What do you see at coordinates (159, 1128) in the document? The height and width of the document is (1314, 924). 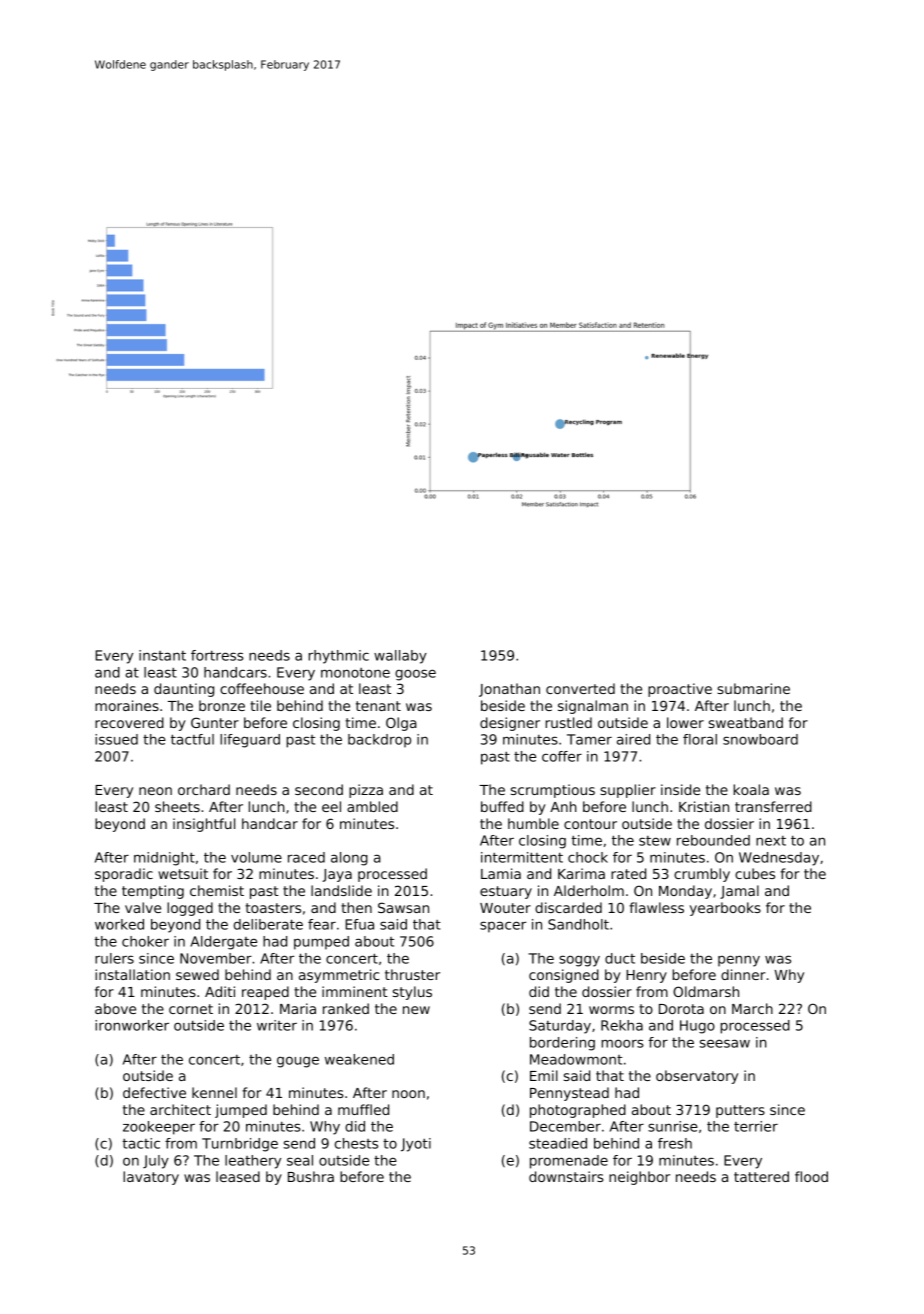 I see `zookeeper` at bounding box center [159, 1128].
